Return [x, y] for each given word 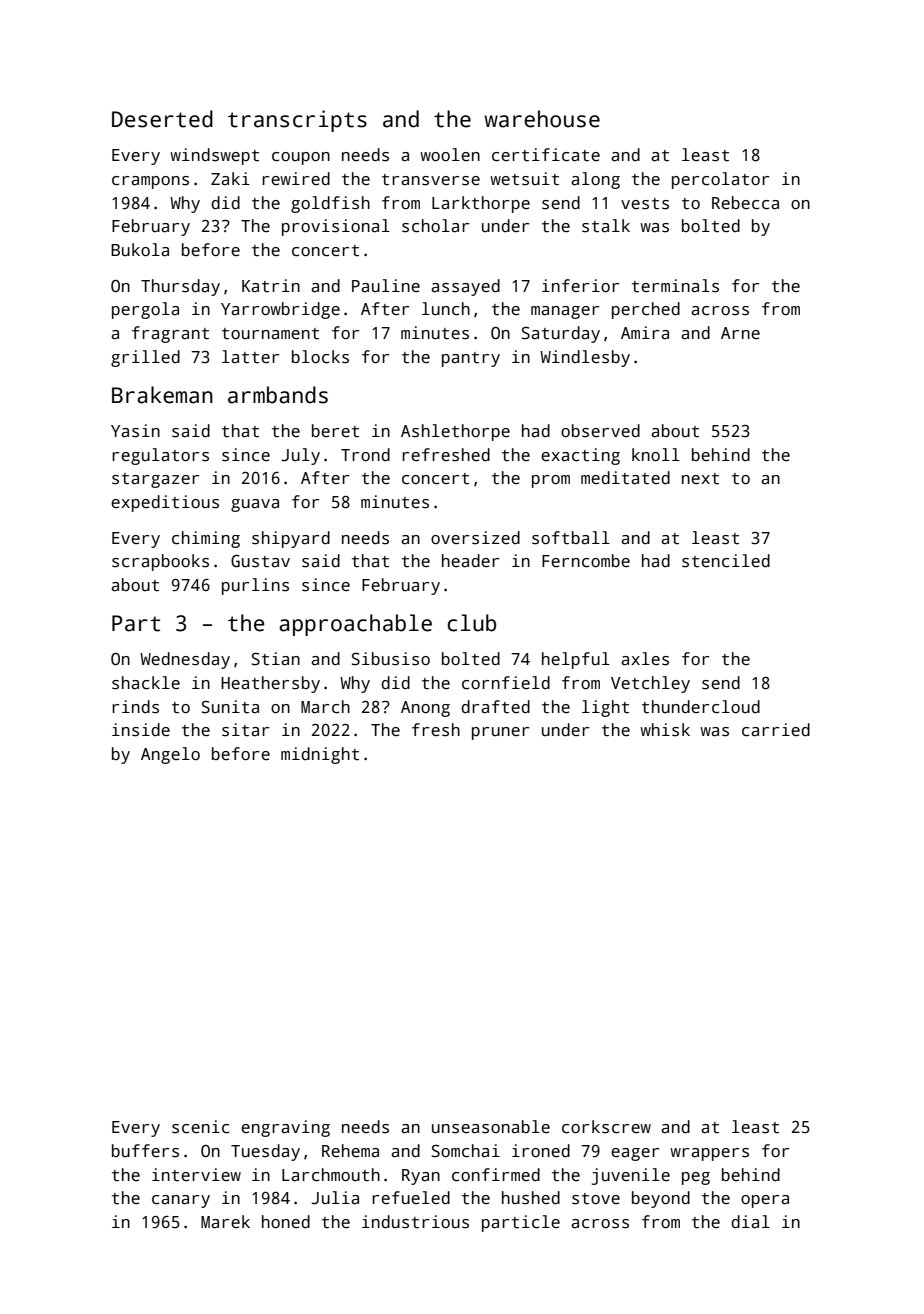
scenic [200, 1127]
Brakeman [162, 395]
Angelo [170, 755]
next [700, 479]
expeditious [165, 503]
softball [571, 538]
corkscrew [606, 1127]
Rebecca [745, 203]
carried [776, 730]
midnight [320, 755]
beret [335, 431]
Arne [740, 333]
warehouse [542, 119]
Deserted [162, 119]
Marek [225, 1222]
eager [635, 1154]
